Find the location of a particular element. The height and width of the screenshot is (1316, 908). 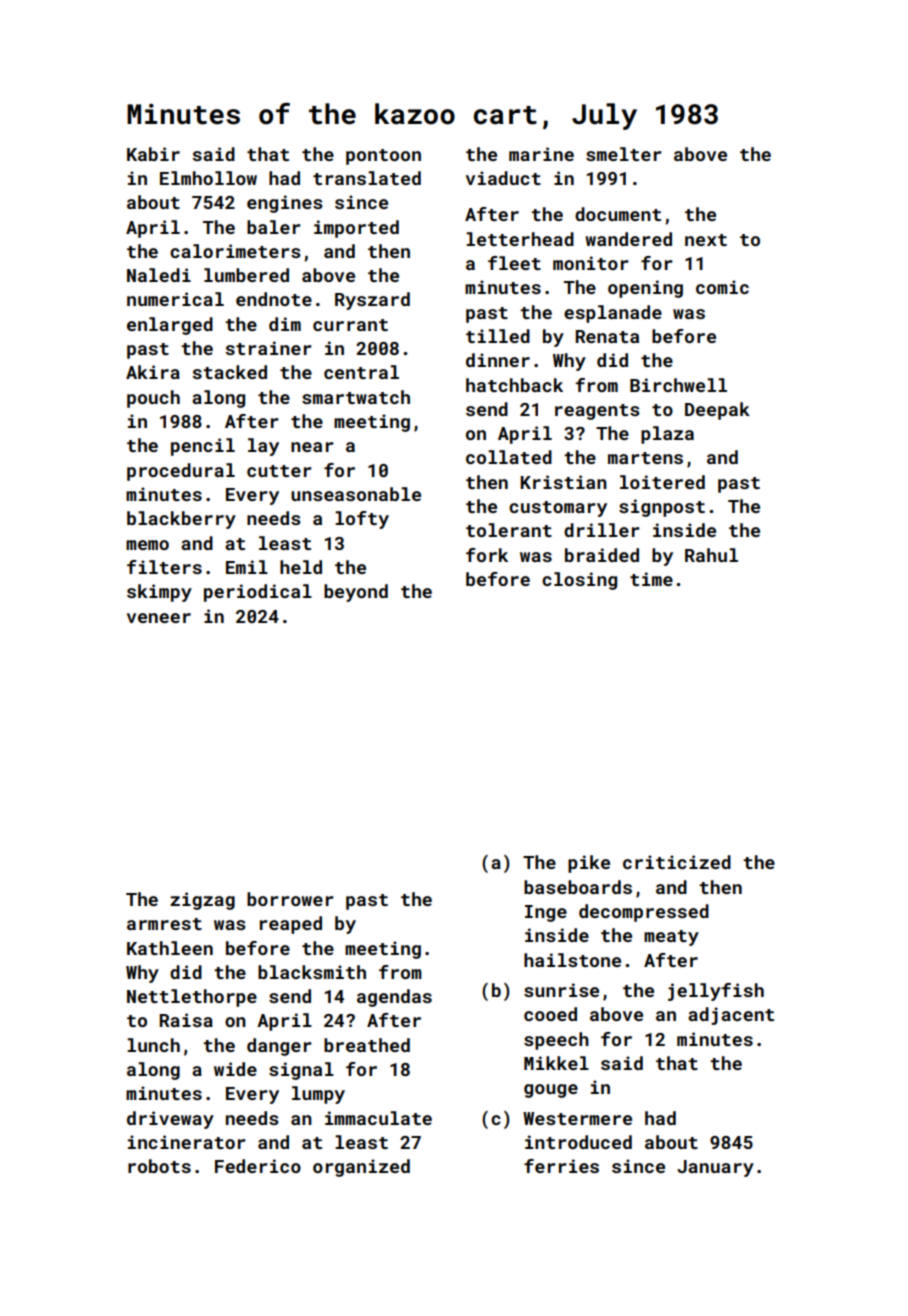

letterhead is located at coordinates (520, 239).
